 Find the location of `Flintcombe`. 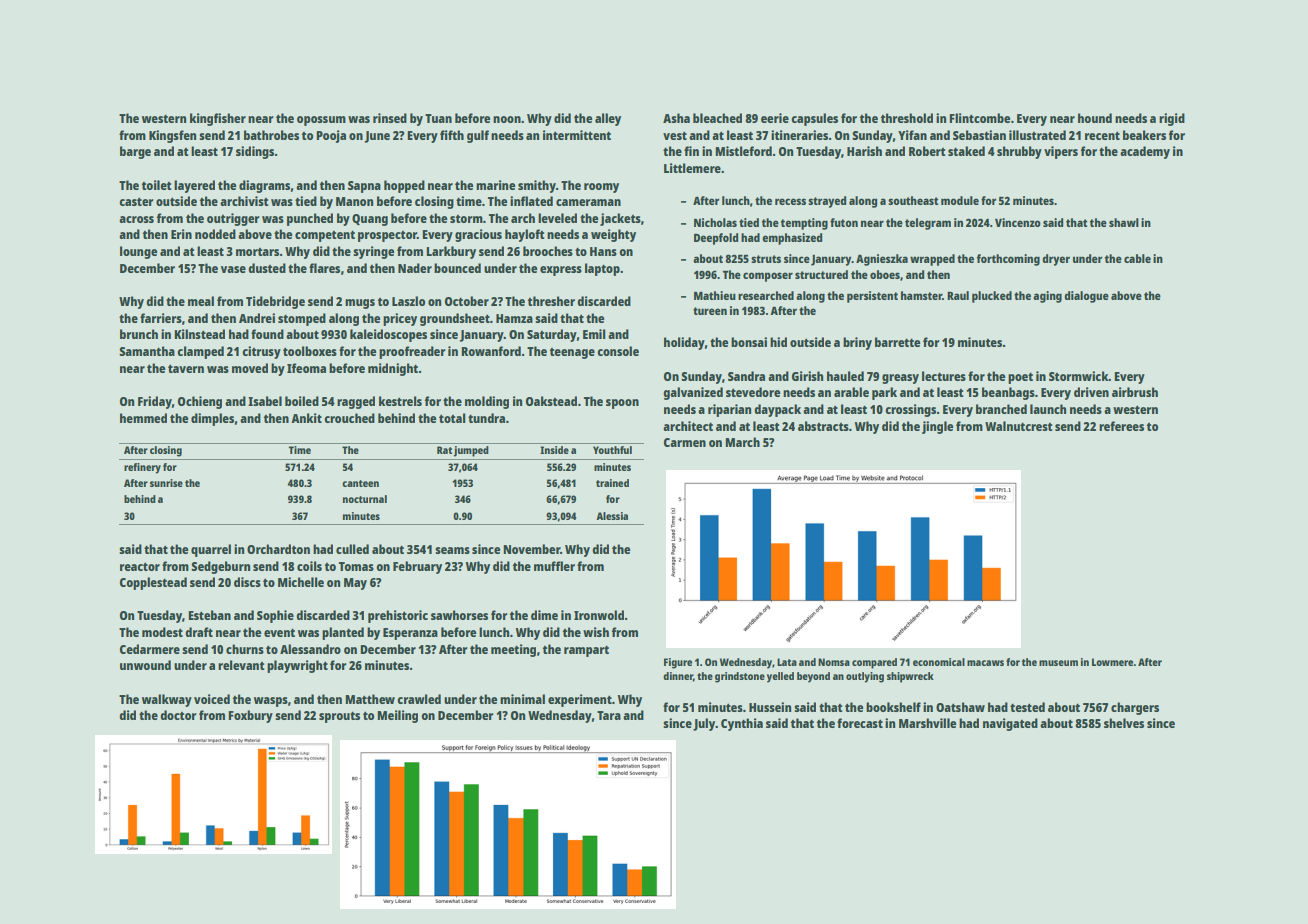

Flintcombe is located at coordinates (979, 118).
